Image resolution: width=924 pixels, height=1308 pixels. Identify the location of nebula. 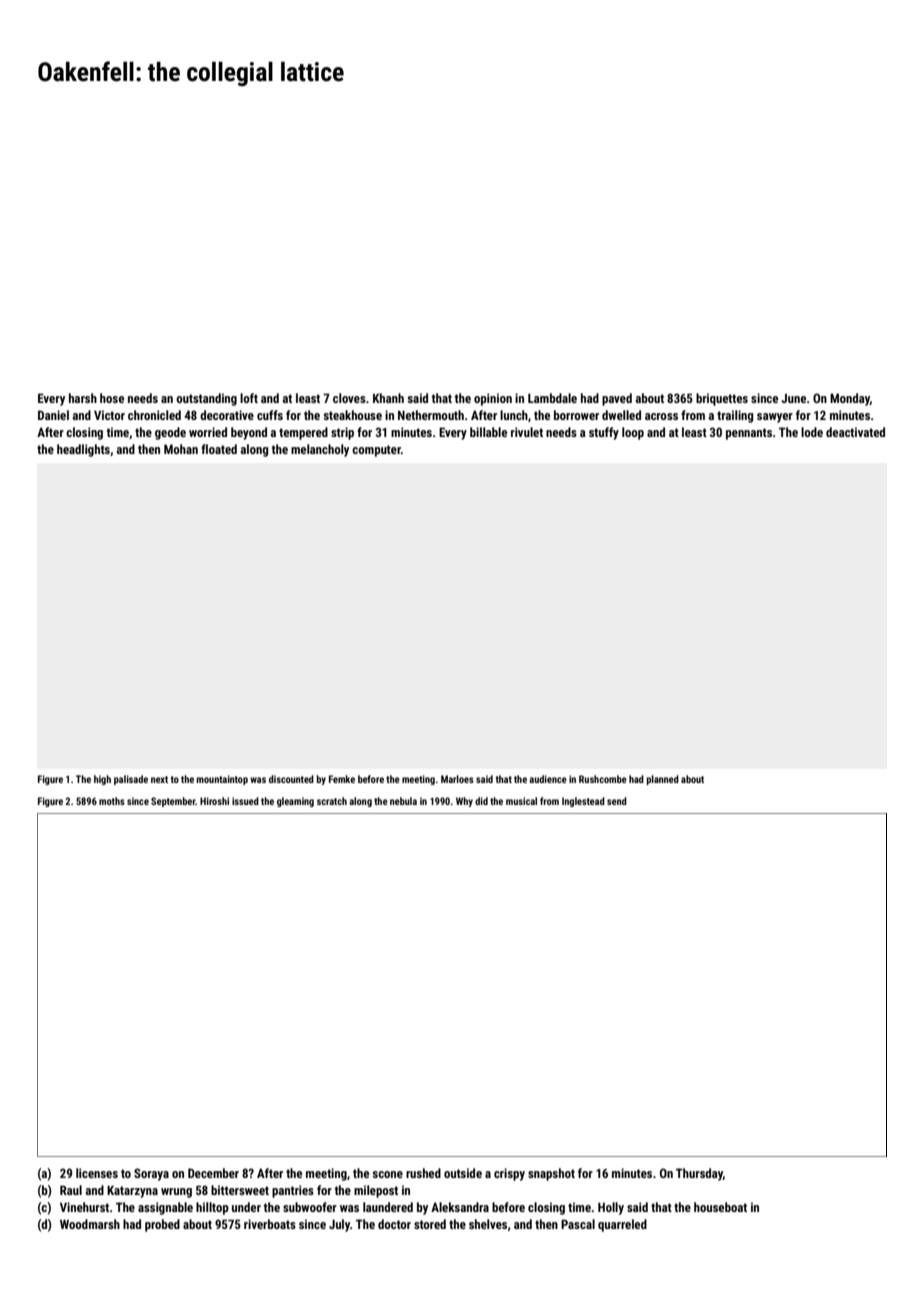
(403, 801).
